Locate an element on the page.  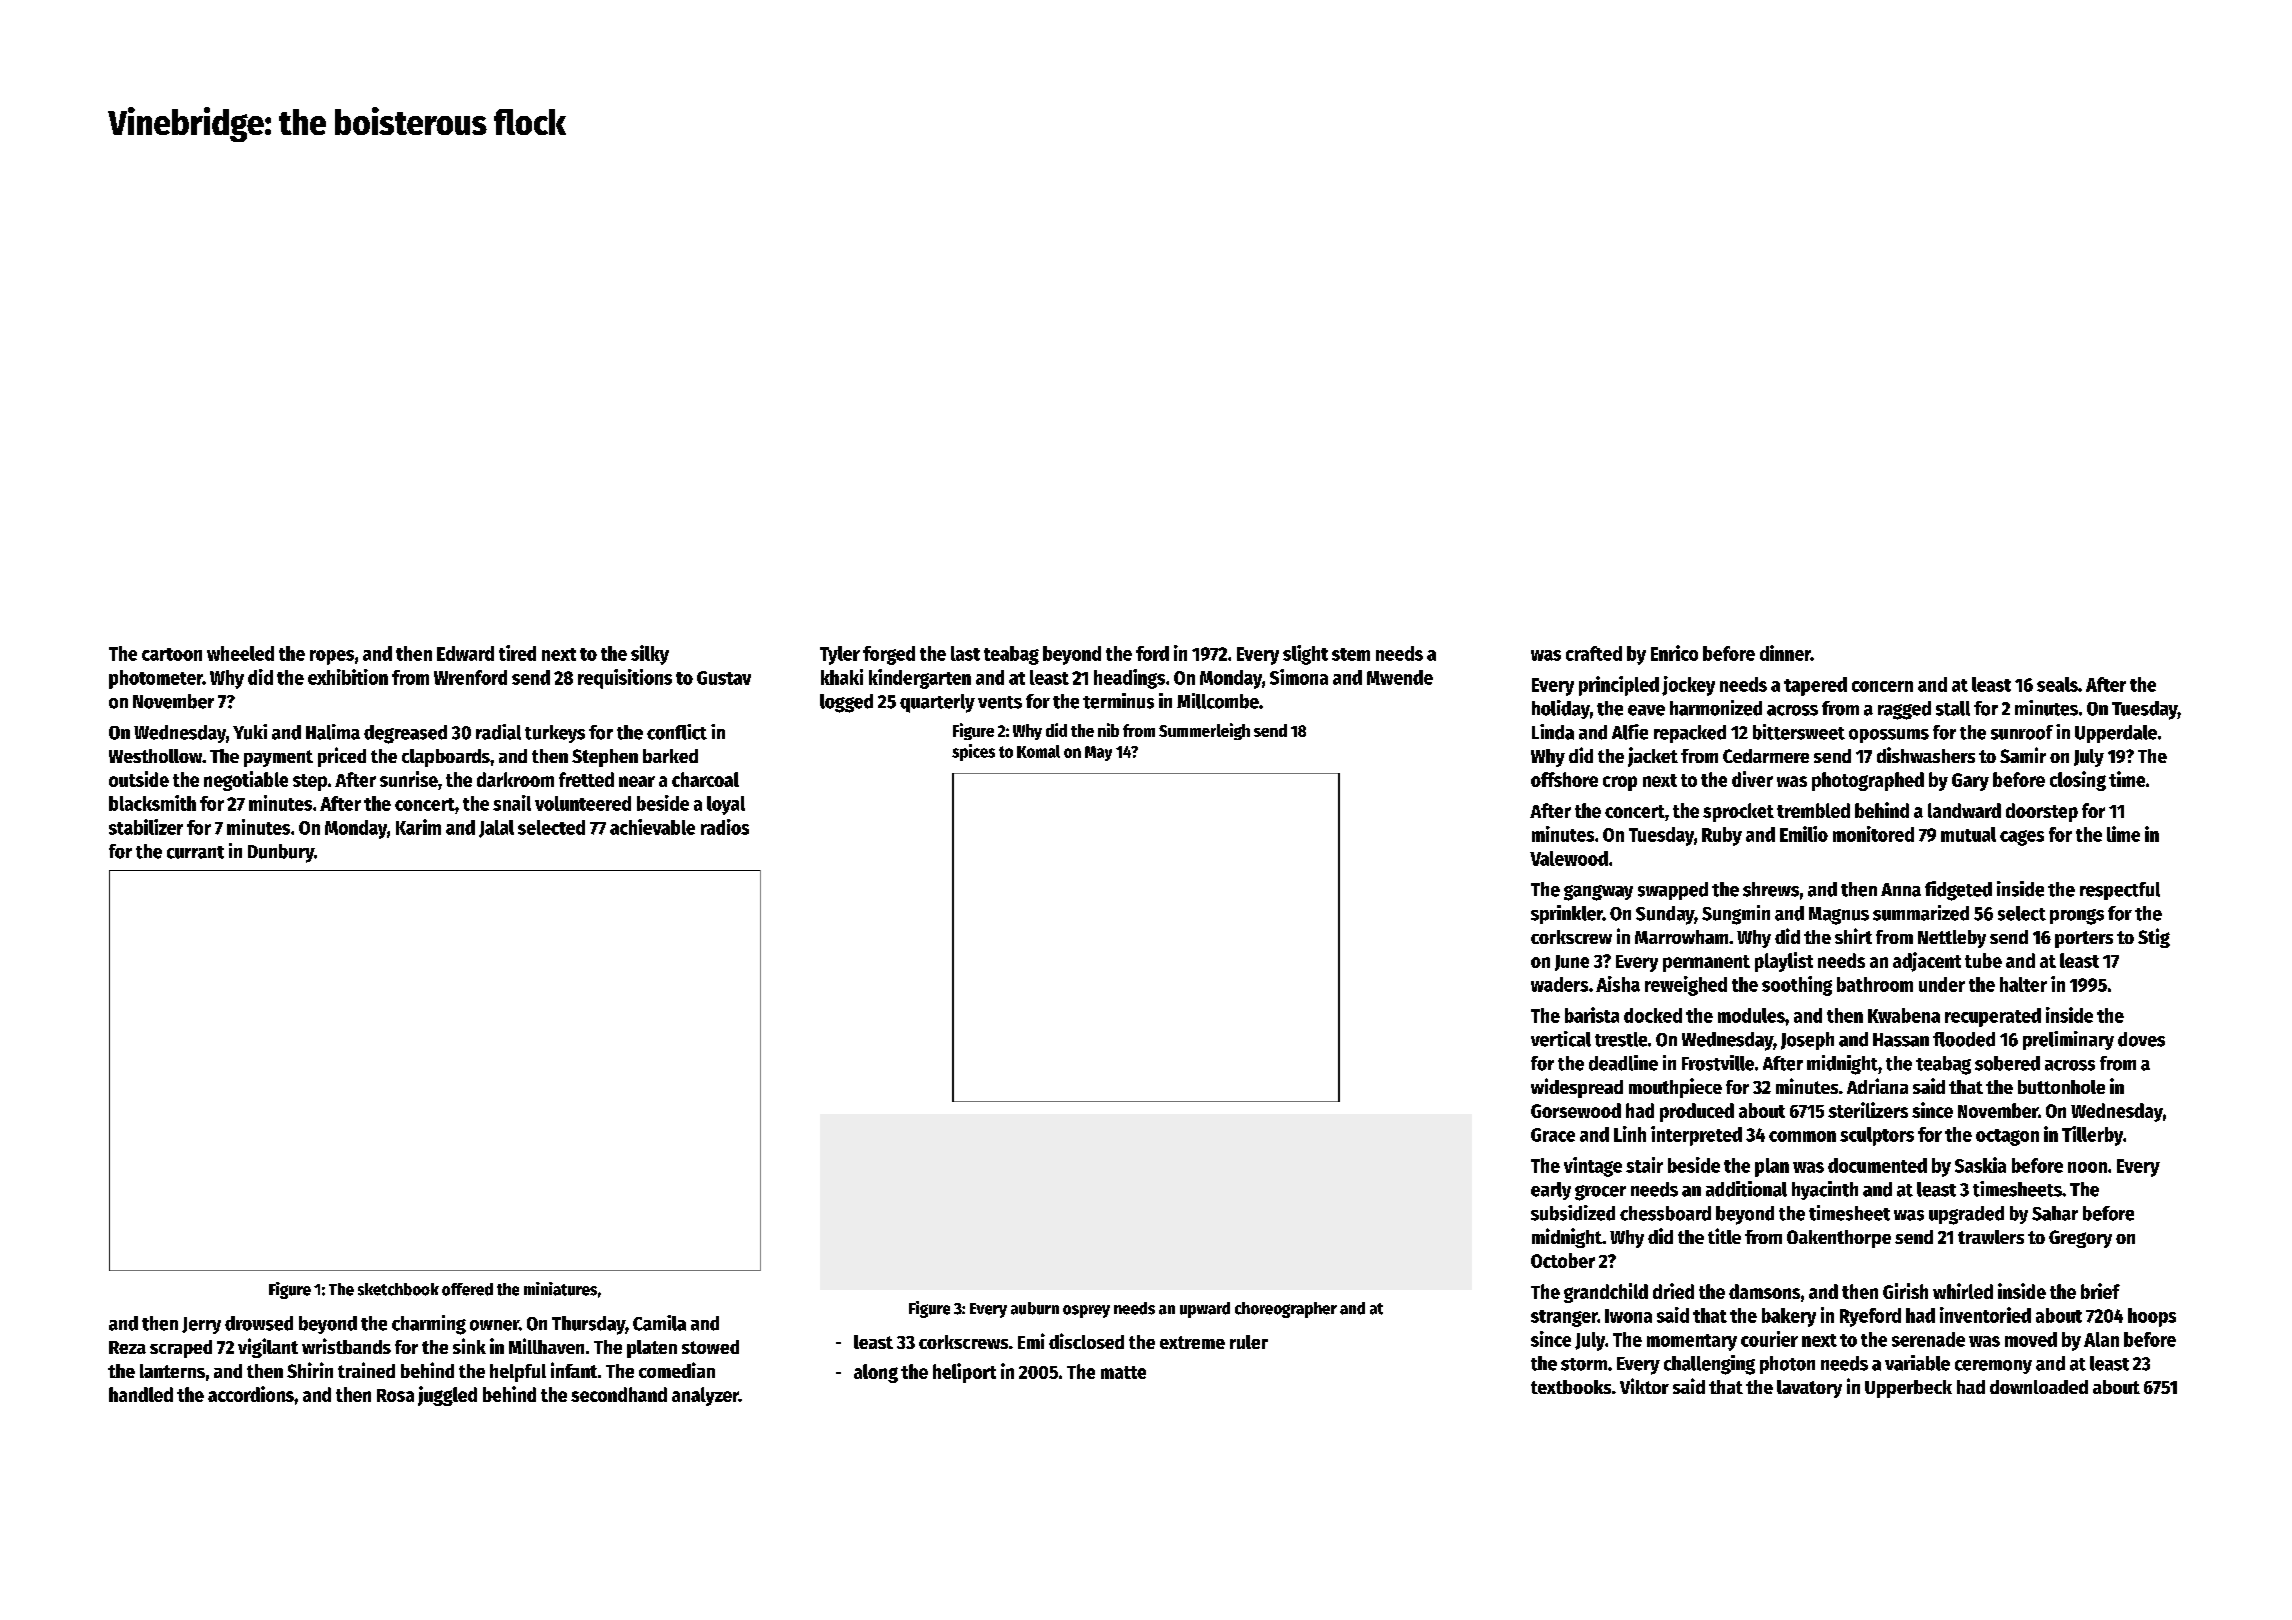
offered is located at coordinates (467, 1289).
